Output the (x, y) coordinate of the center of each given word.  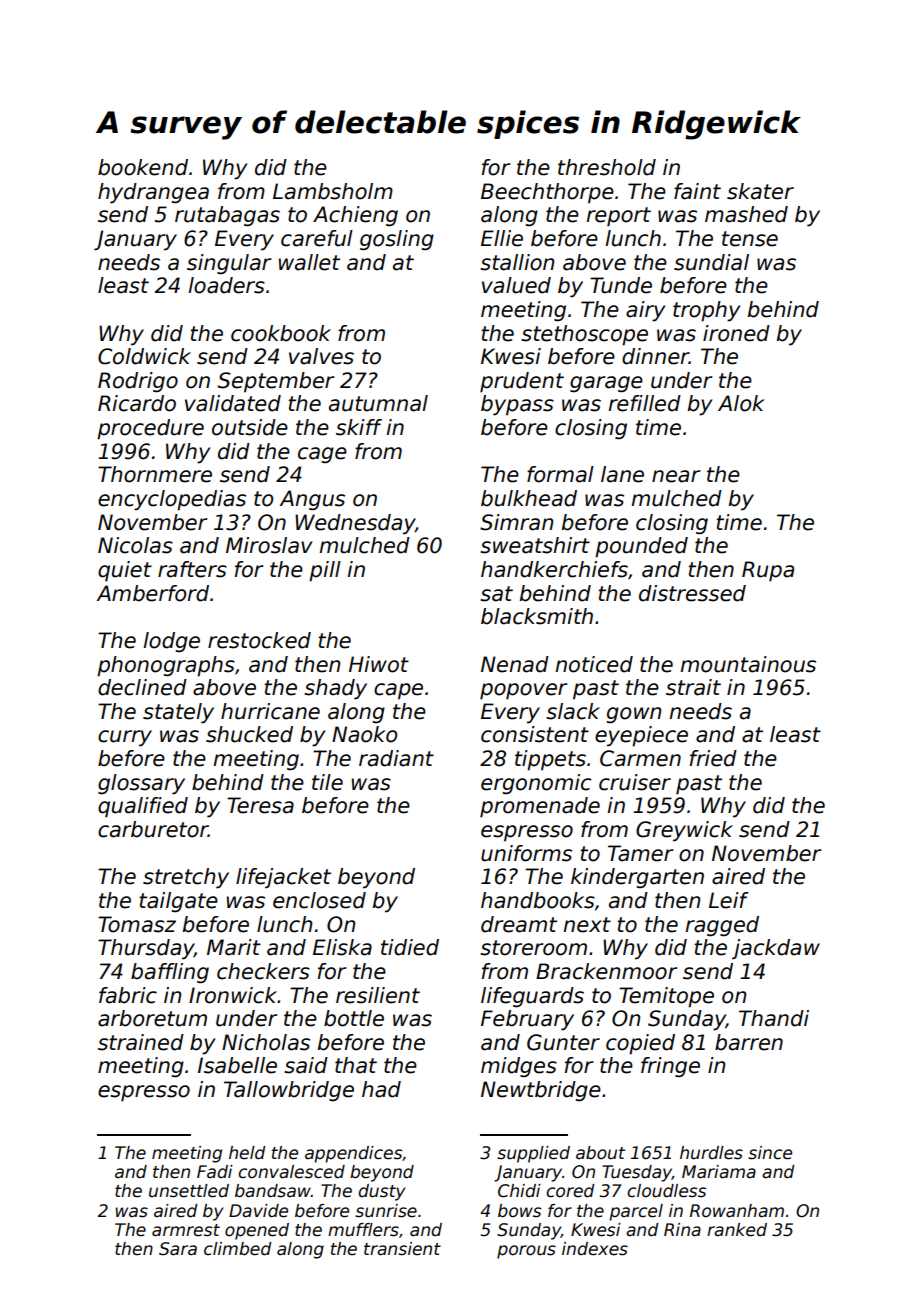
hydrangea (153, 193)
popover (524, 691)
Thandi (774, 1018)
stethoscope (584, 335)
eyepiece (641, 736)
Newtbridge (541, 1091)
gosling (397, 240)
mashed (746, 214)
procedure (150, 429)
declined (142, 687)
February (527, 1020)
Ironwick (233, 995)
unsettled (189, 1191)
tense (750, 239)
